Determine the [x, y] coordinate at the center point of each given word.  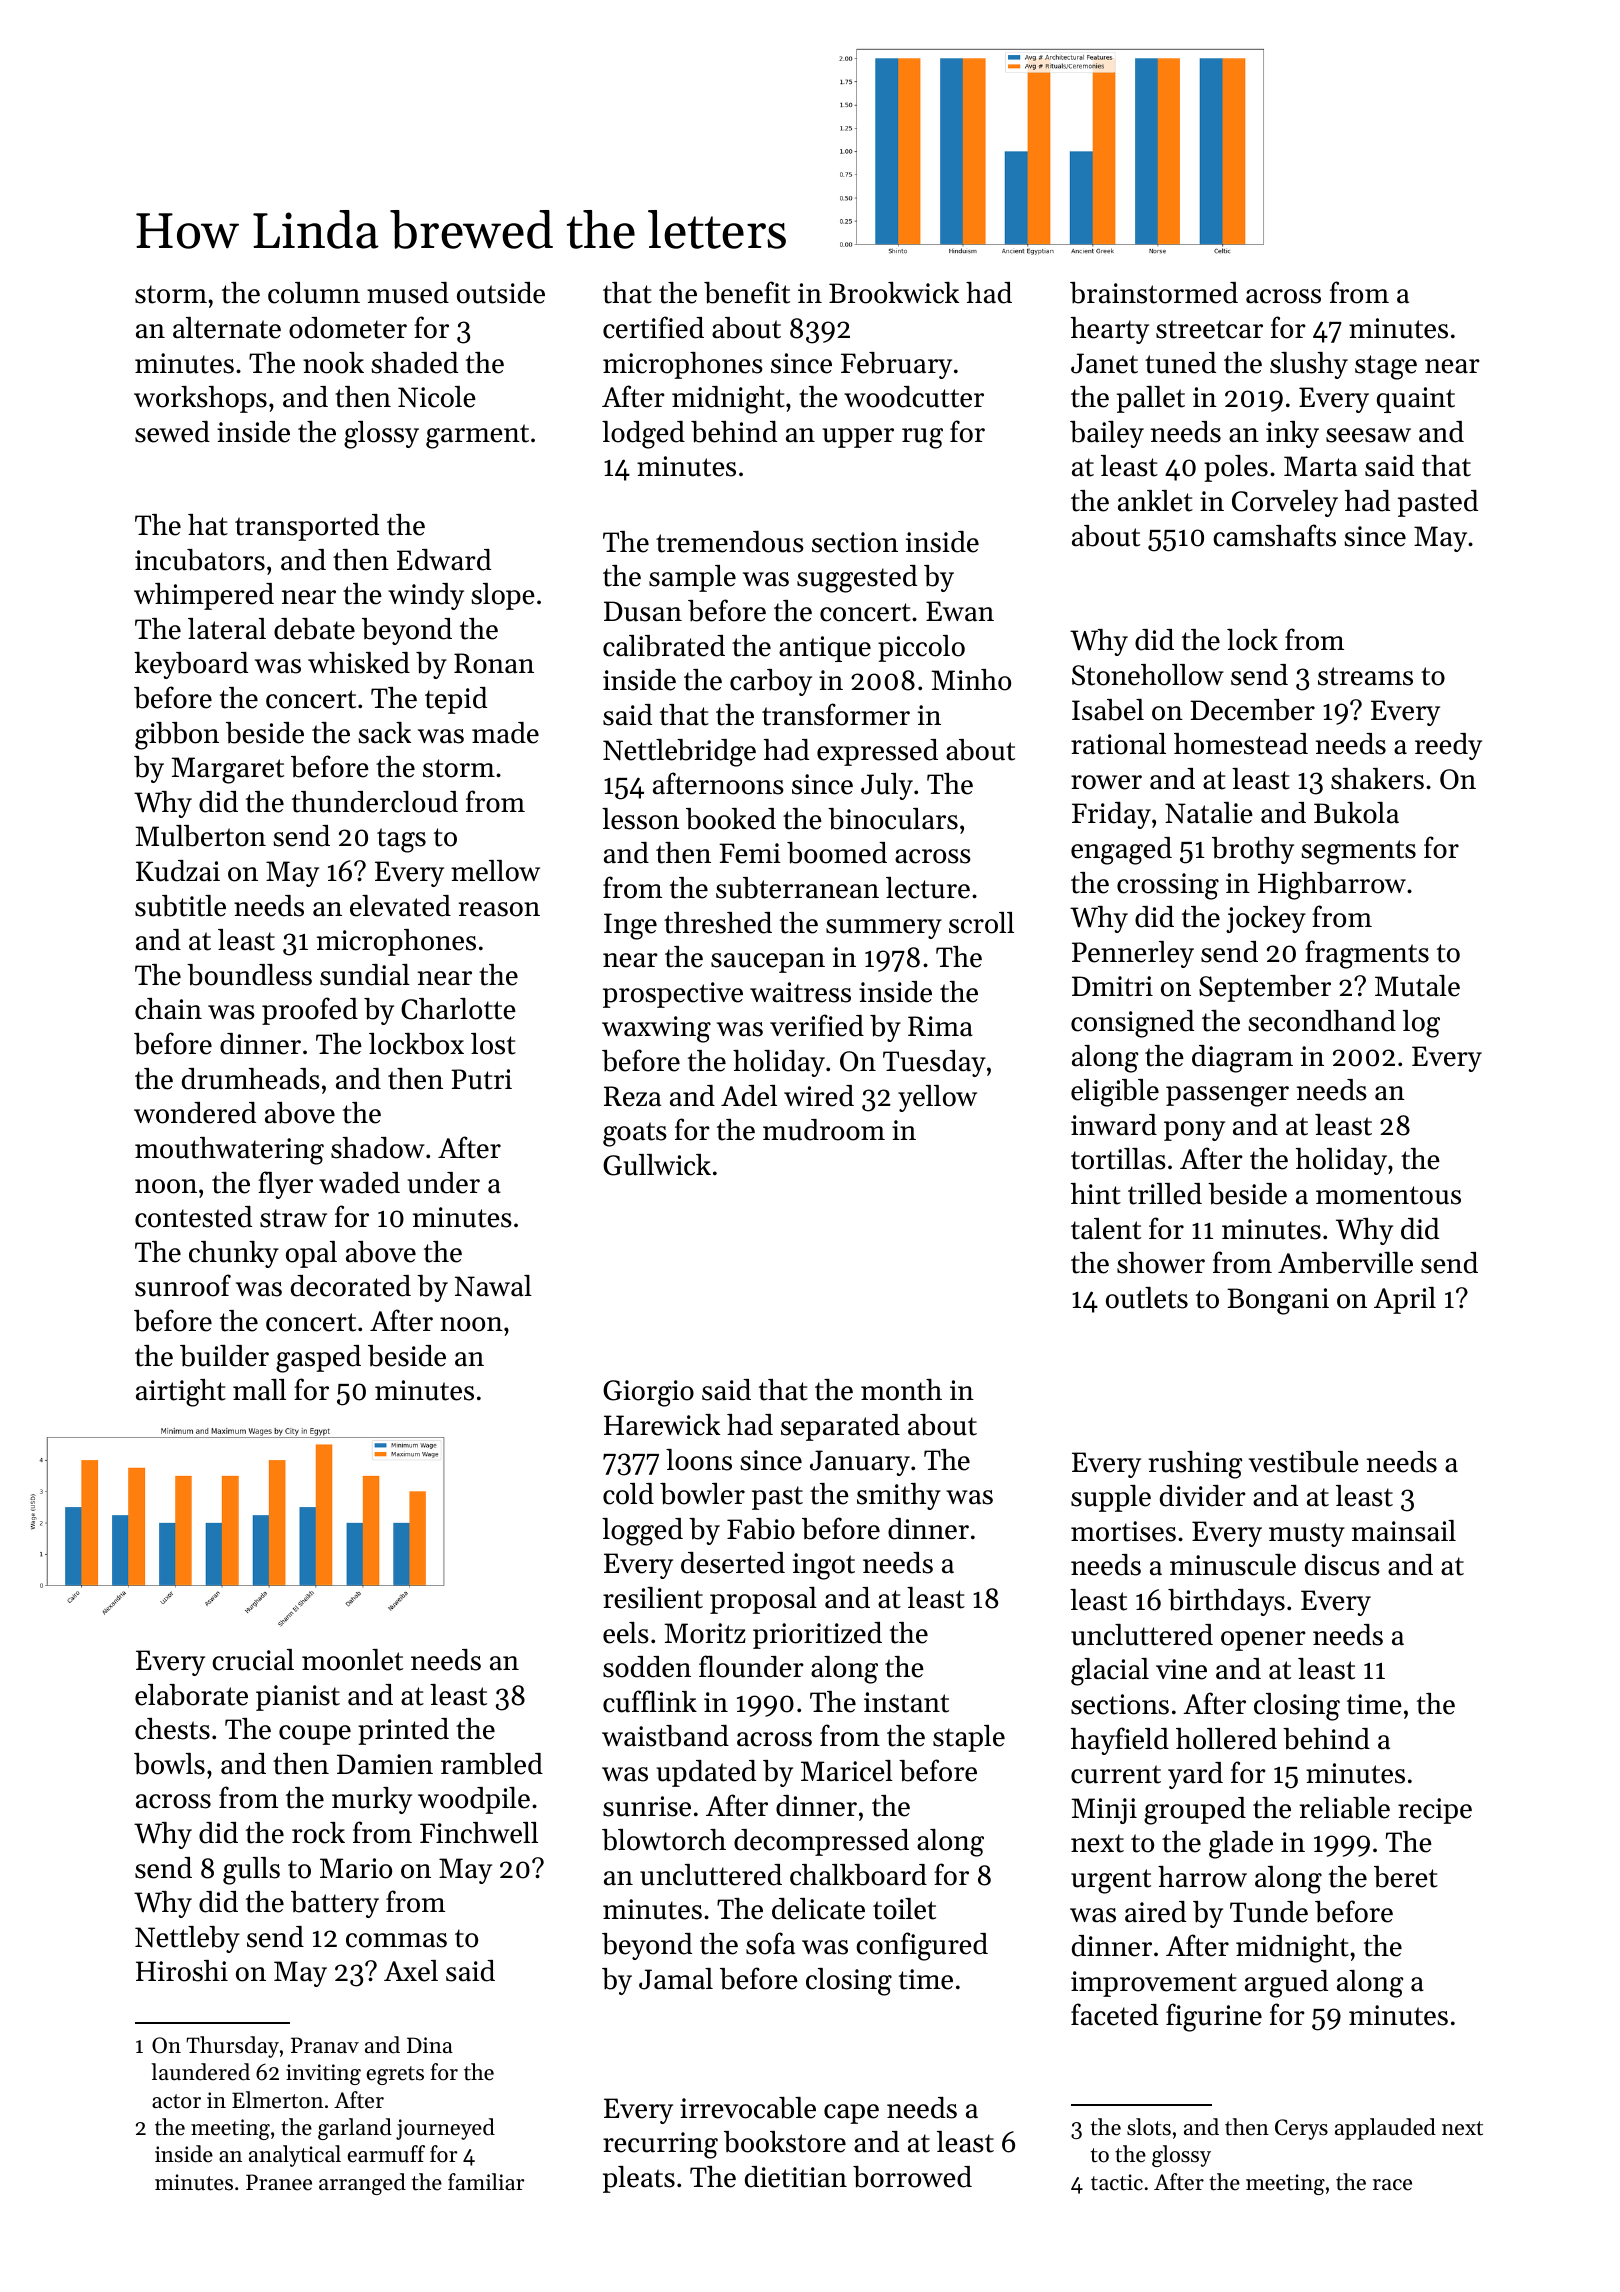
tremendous [730, 542]
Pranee [279, 2182]
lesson [640, 819]
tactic [1117, 2182]
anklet [1155, 501]
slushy [1309, 365]
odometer [348, 328]
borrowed [912, 2177]
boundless [249, 975]
